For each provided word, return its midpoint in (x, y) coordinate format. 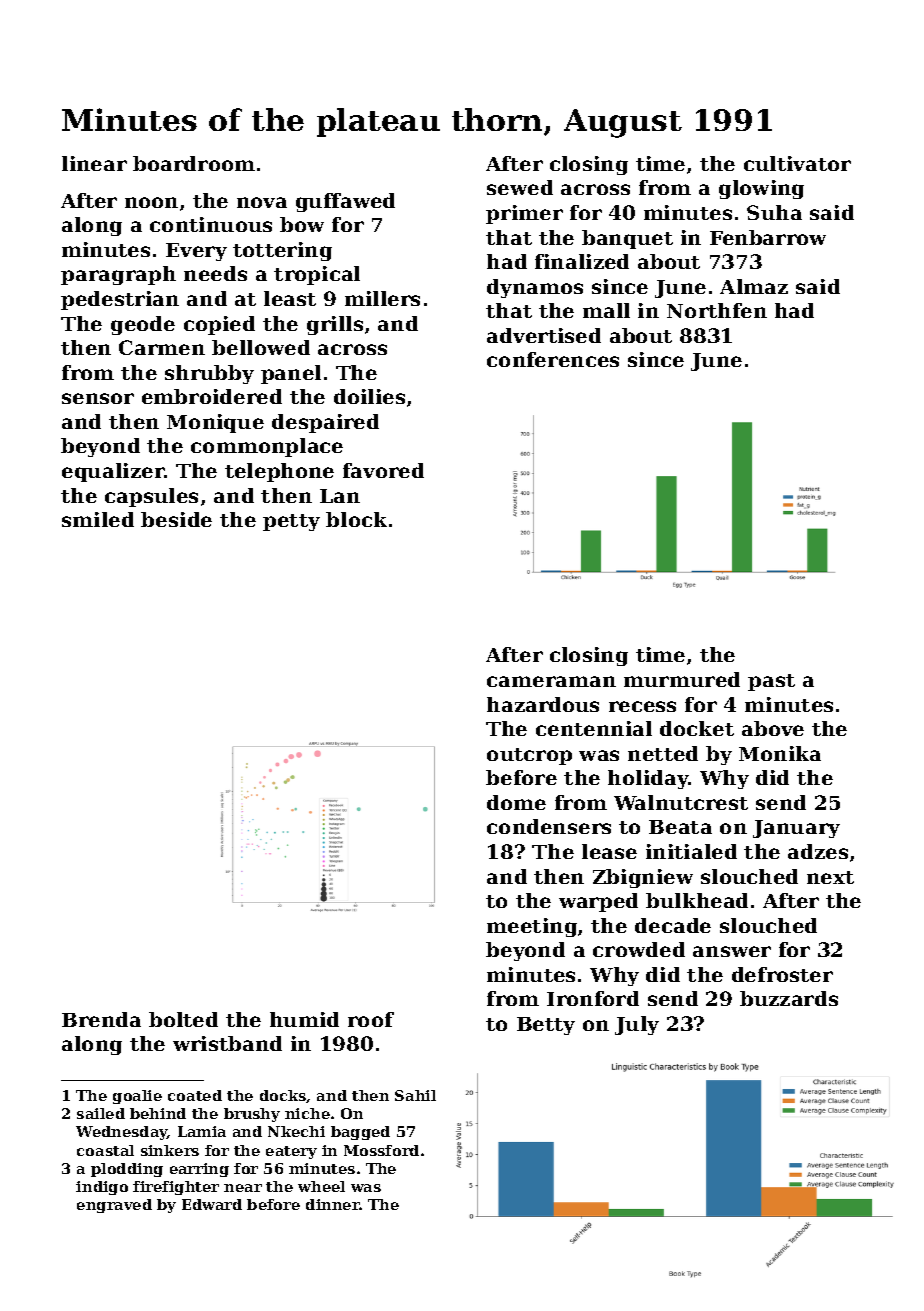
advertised (544, 335)
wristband (227, 1043)
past (771, 682)
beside (176, 519)
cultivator (797, 163)
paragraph (118, 275)
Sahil (415, 1095)
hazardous (543, 704)
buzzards (789, 998)
